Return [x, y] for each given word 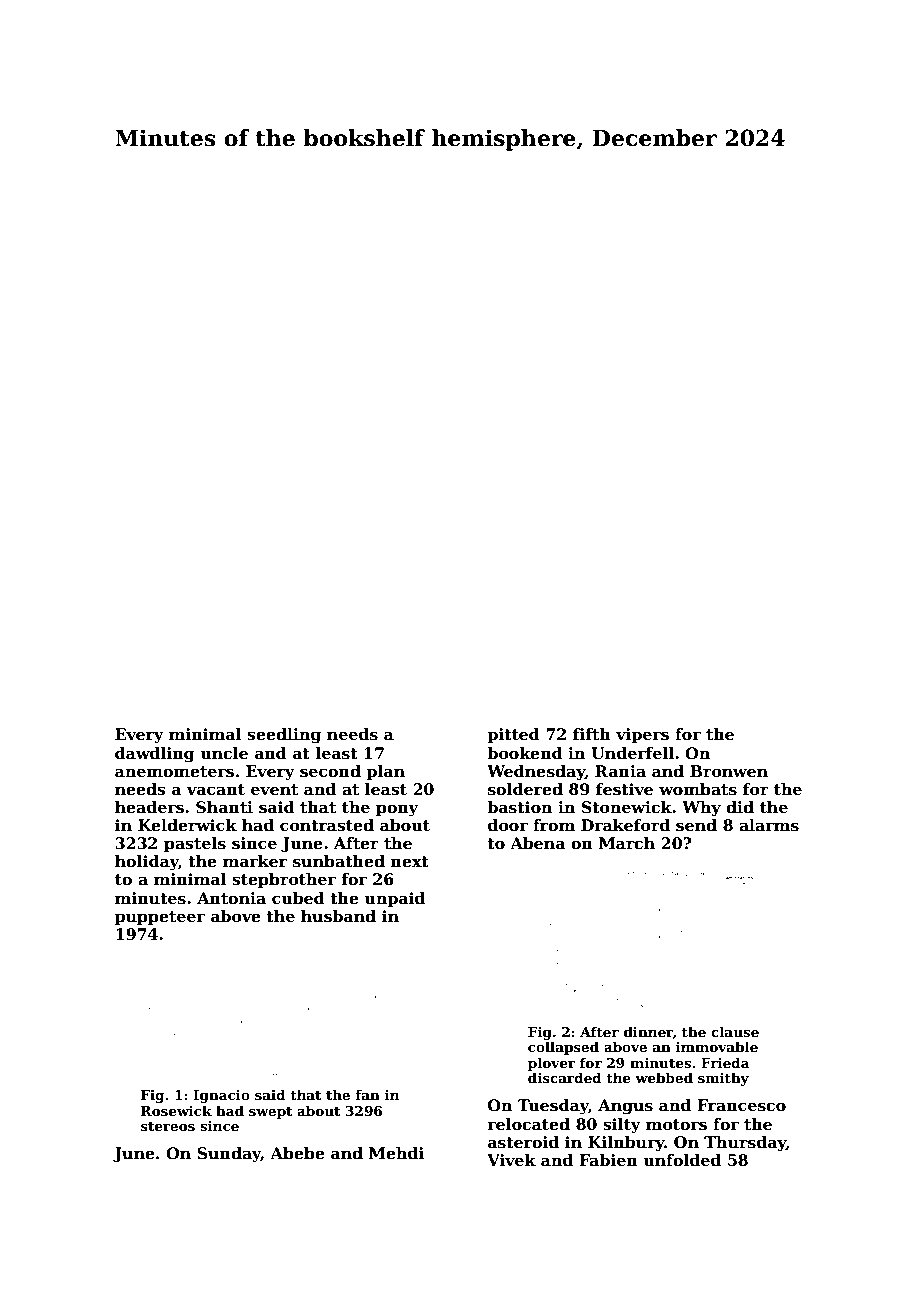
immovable [717, 1046]
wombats [698, 789]
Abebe [297, 1153]
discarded [564, 1077]
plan [385, 772]
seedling [284, 736]
